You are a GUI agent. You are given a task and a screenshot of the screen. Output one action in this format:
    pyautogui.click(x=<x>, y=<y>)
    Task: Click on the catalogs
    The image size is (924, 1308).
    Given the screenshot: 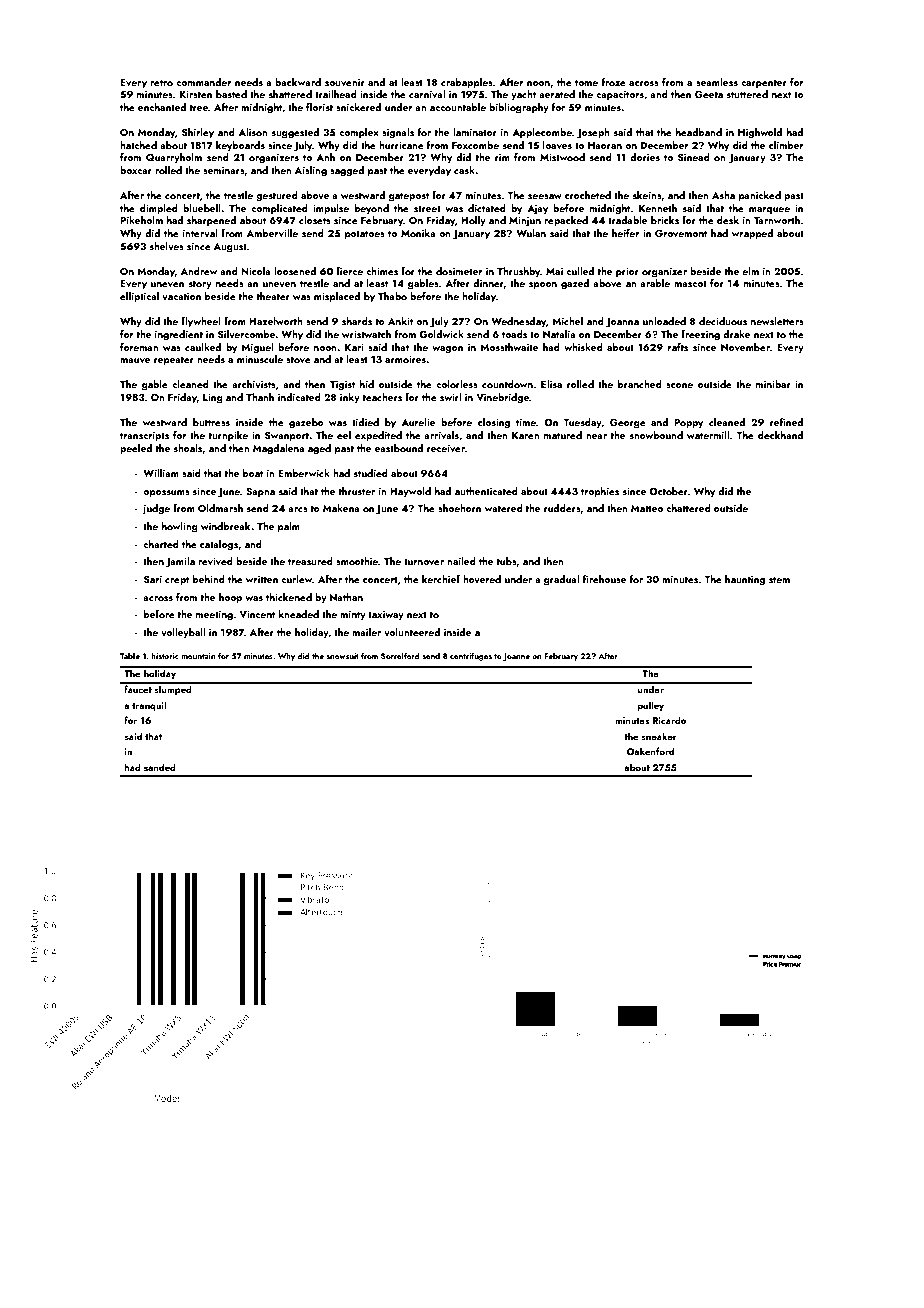 What is the action you would take?
    pyautogui.click(x=219, y=545)
